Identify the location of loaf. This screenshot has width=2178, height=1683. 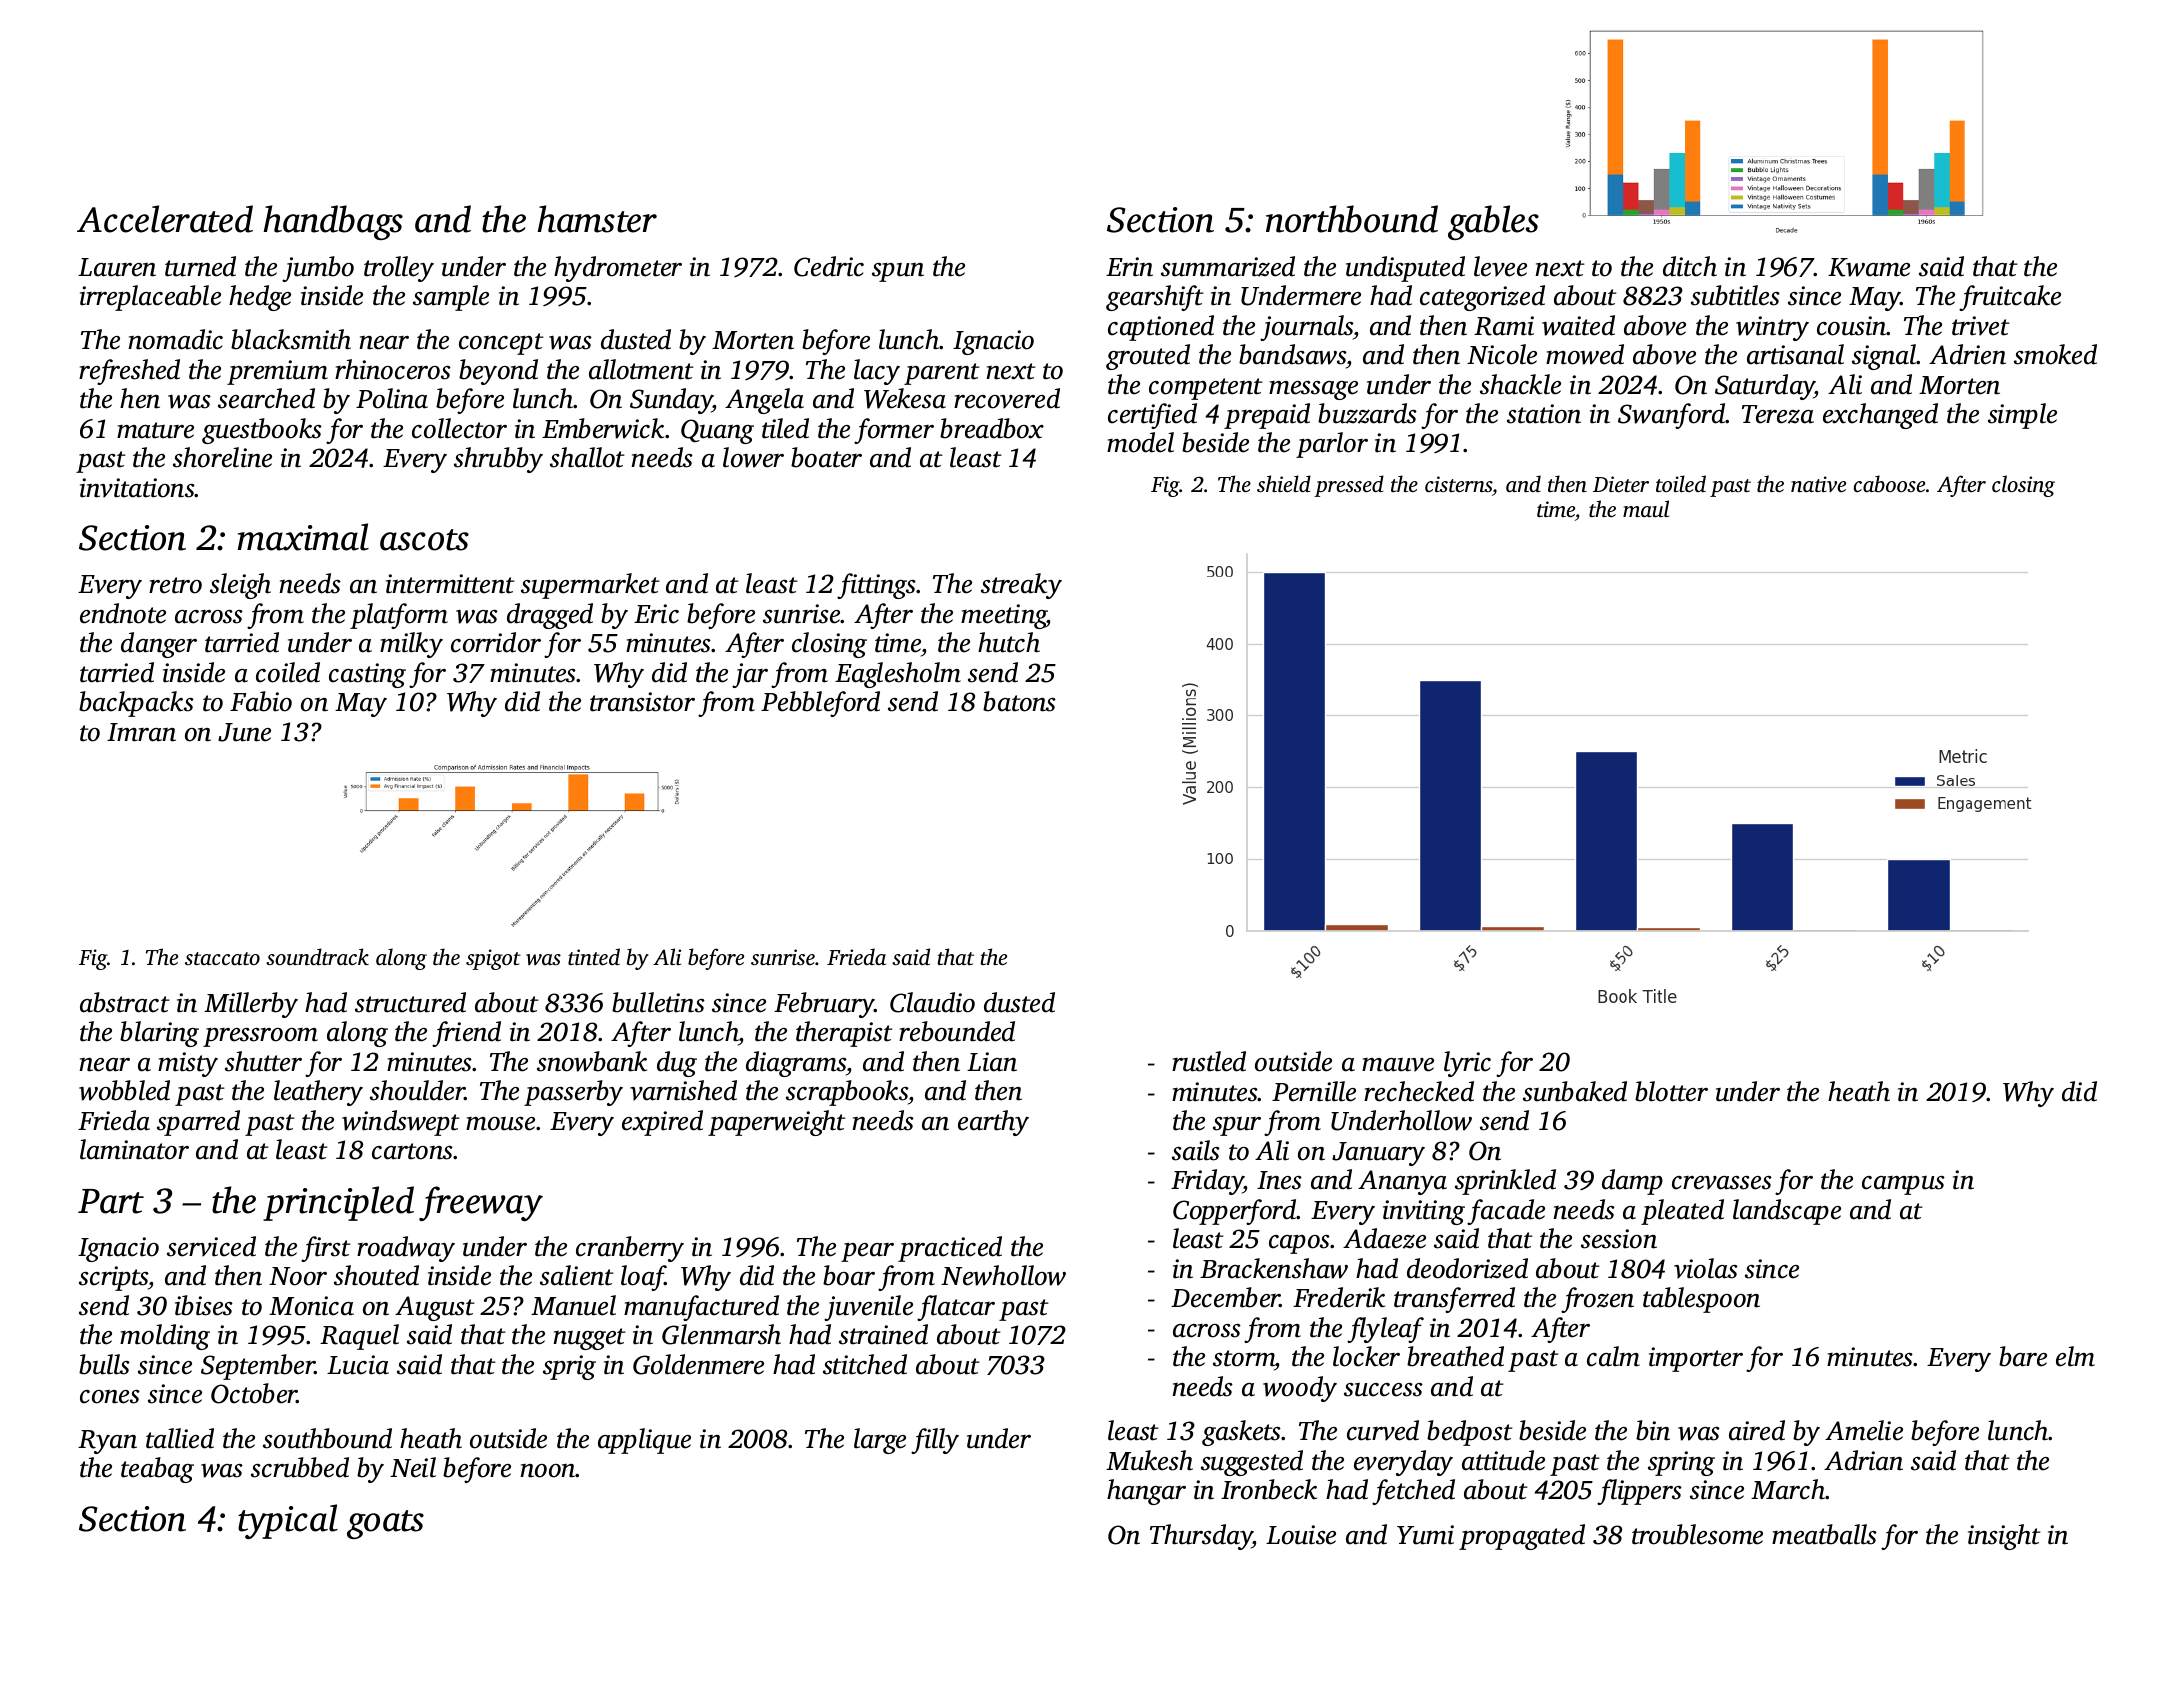
(643, 1278).
